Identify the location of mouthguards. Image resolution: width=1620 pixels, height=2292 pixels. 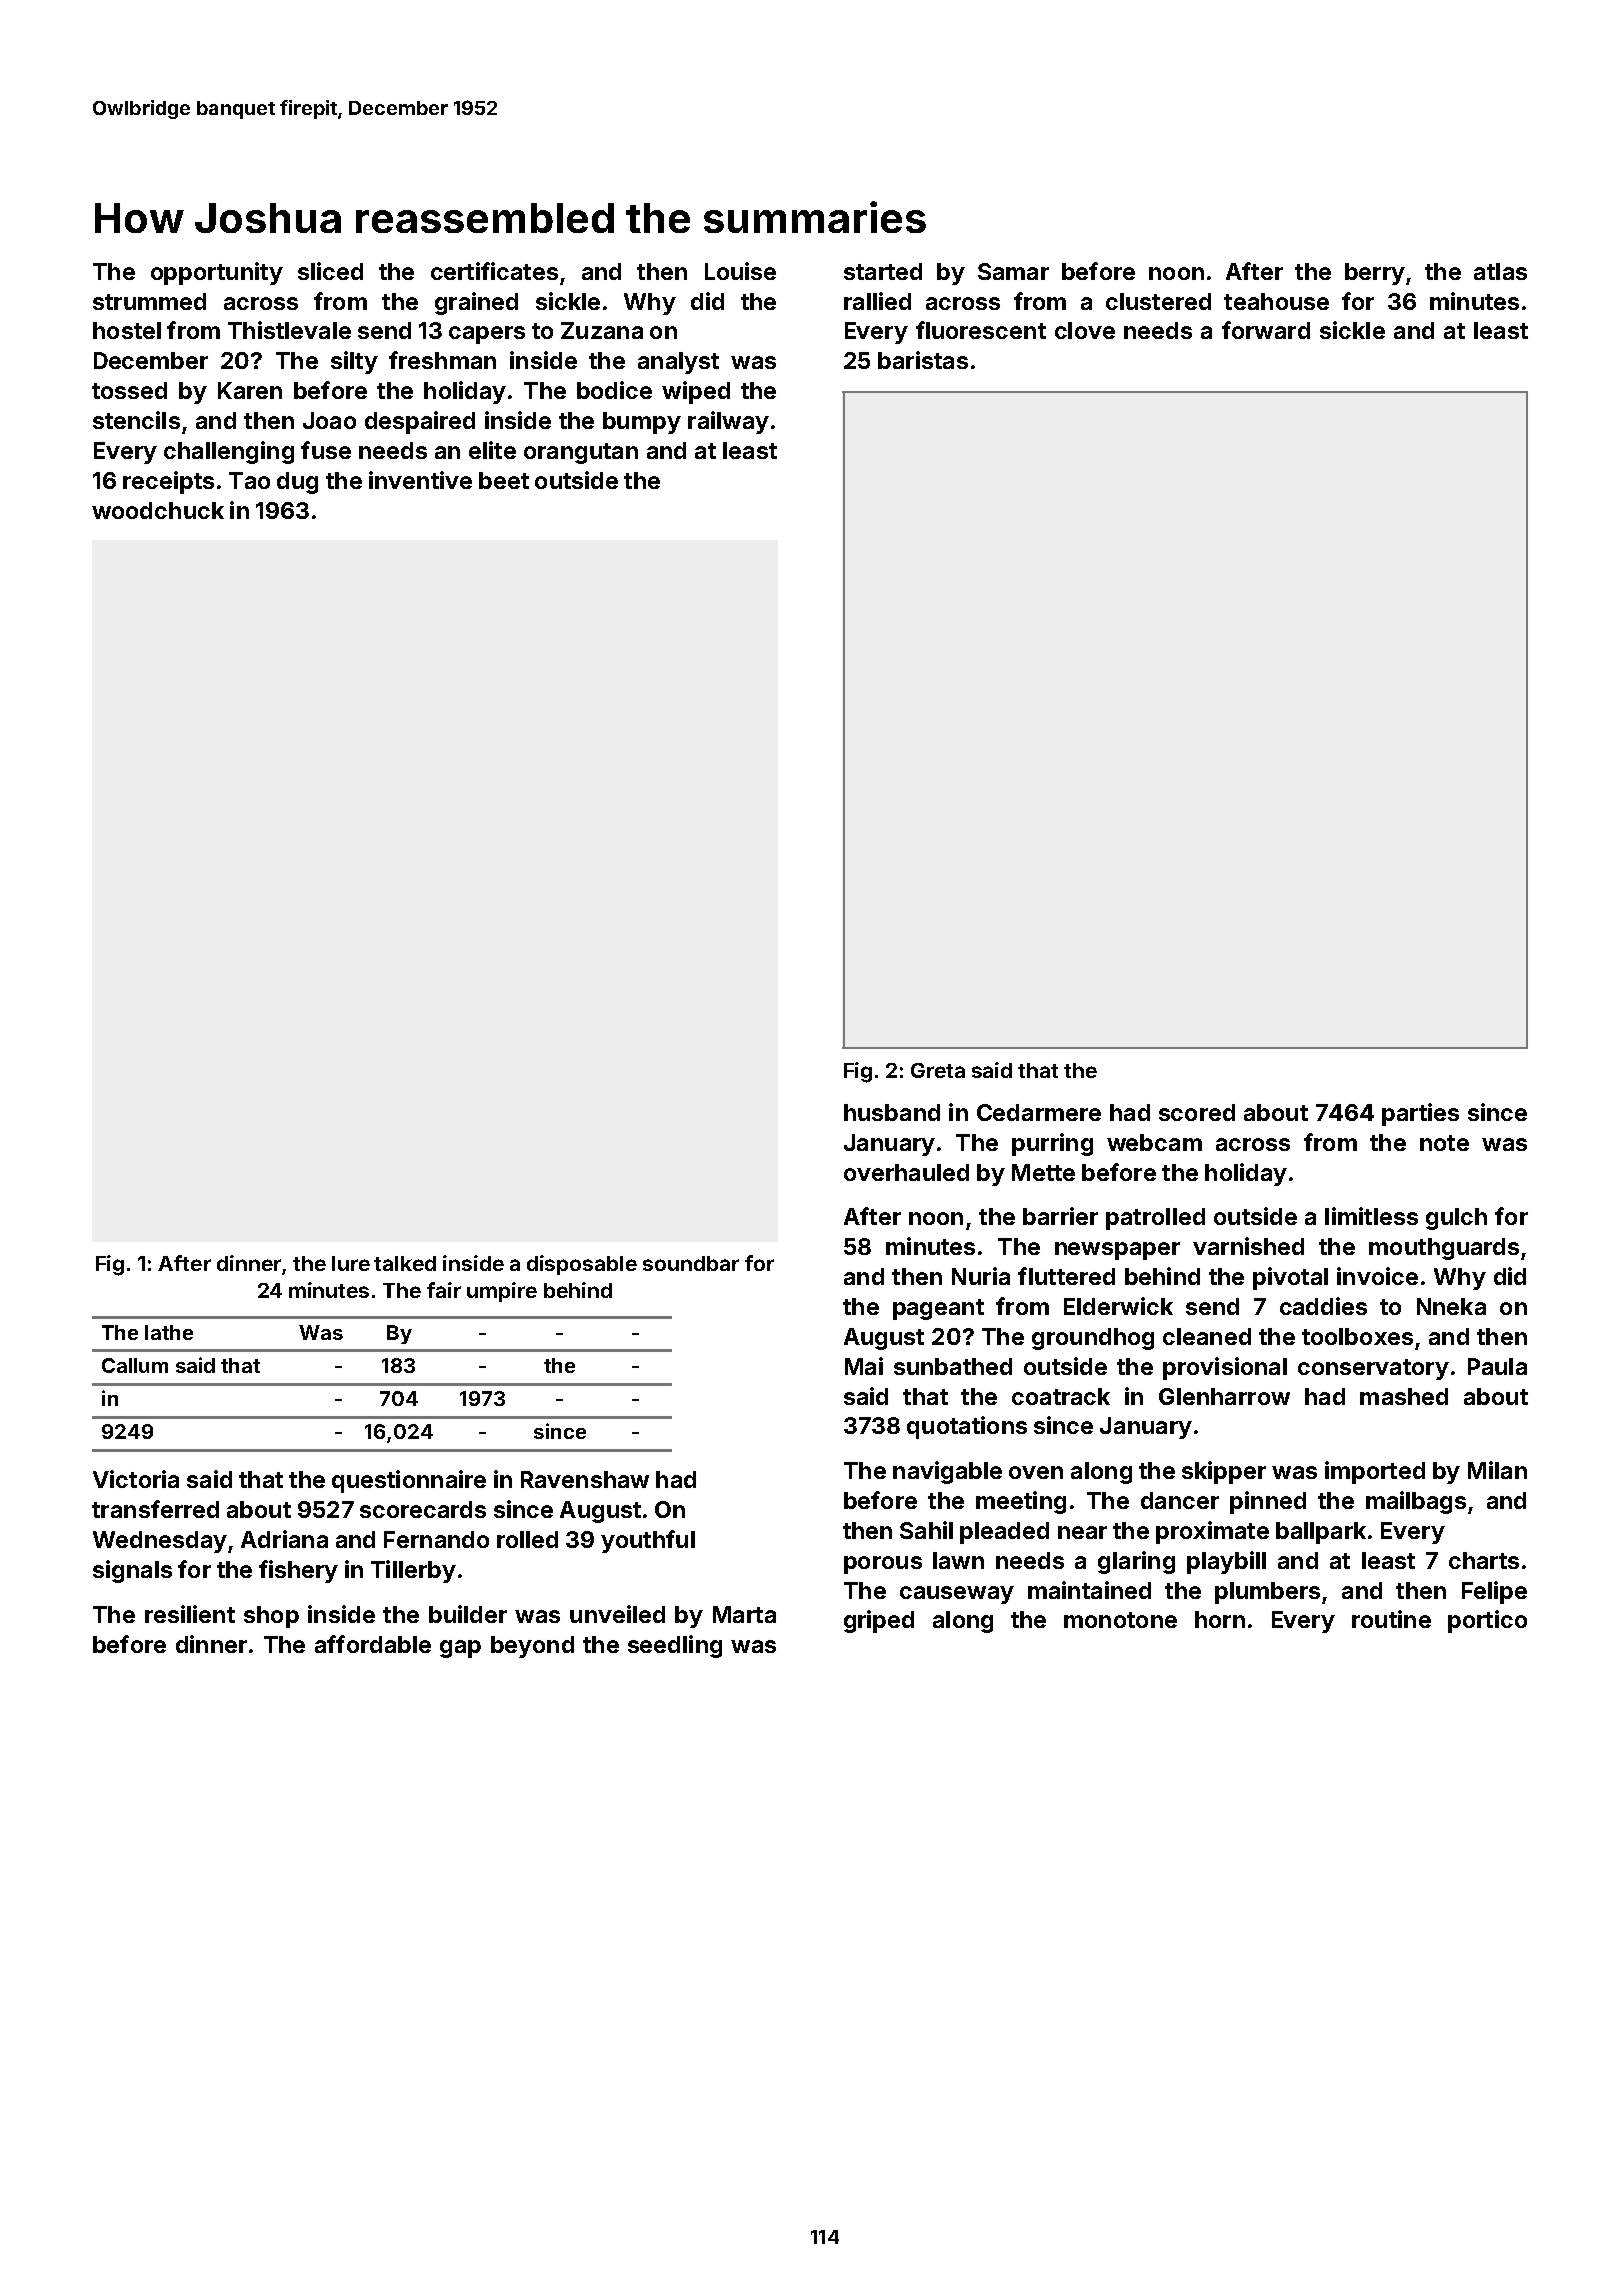
(1444, 1249).
